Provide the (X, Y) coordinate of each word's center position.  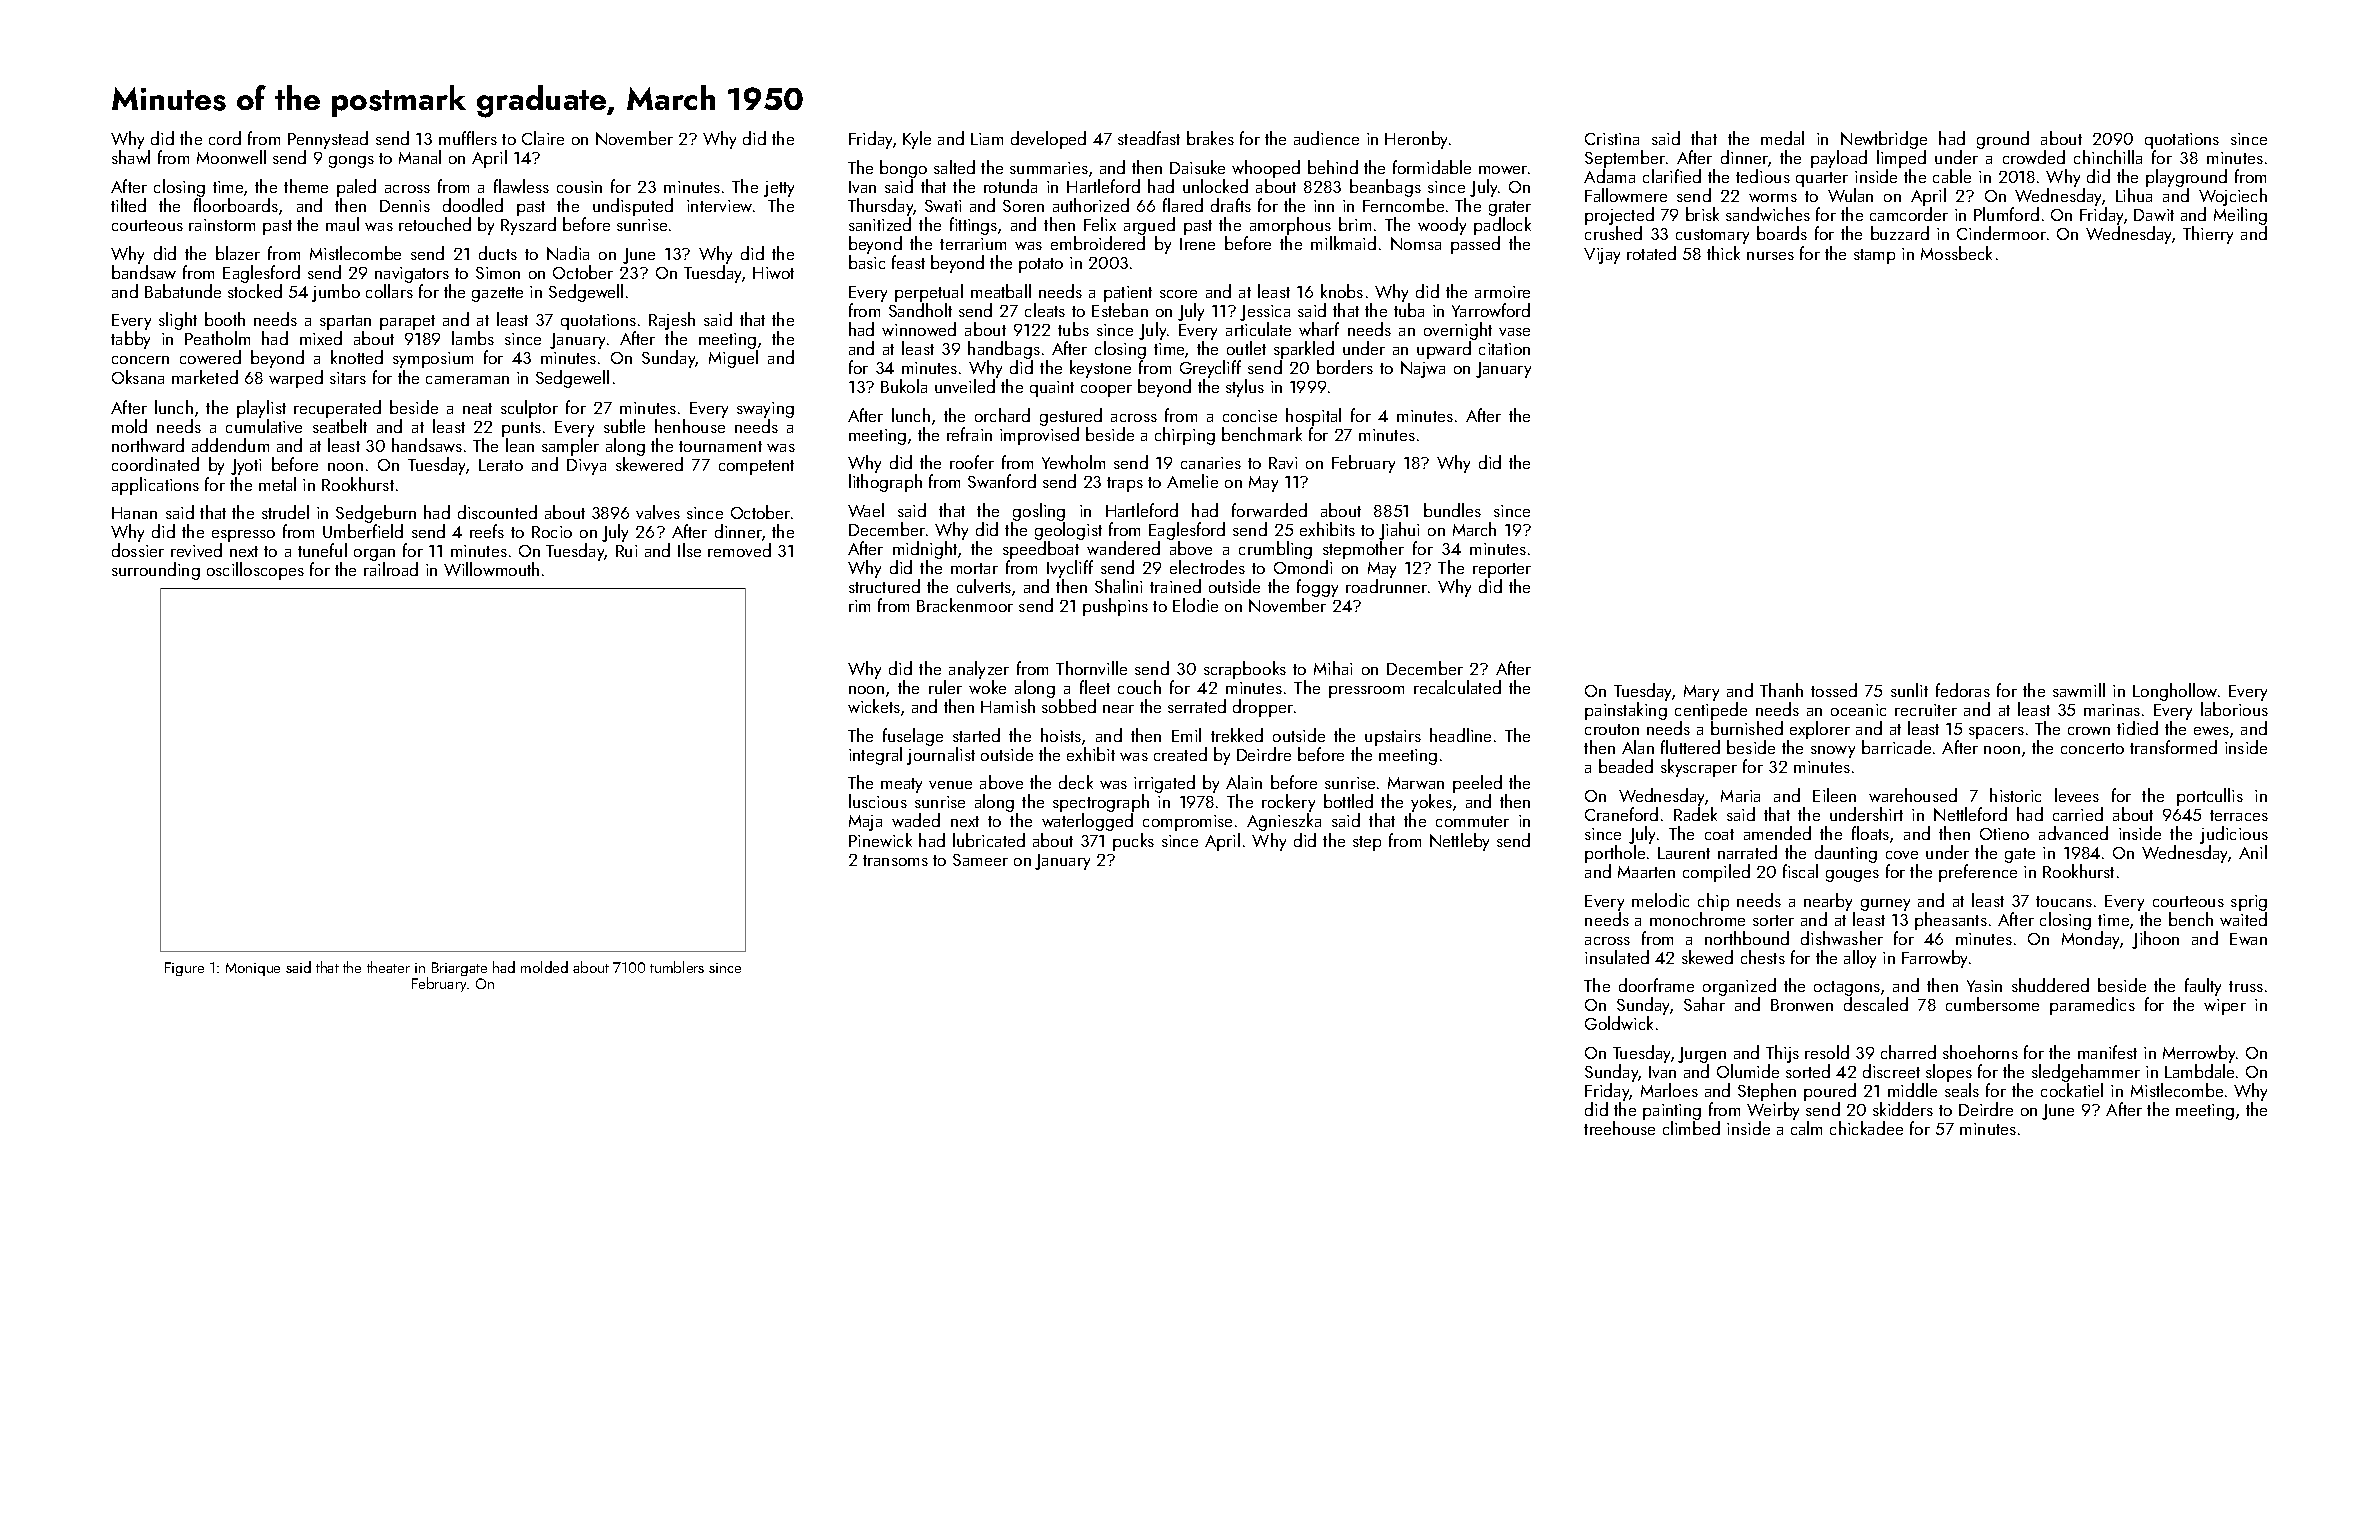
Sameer (980, 860)
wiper (2225, 1007)
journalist (941, 756)
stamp (1874, 256)
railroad (391, 569)
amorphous (1290, 226)
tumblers (677, 967)
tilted (128, 205)
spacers (1996, 733)
